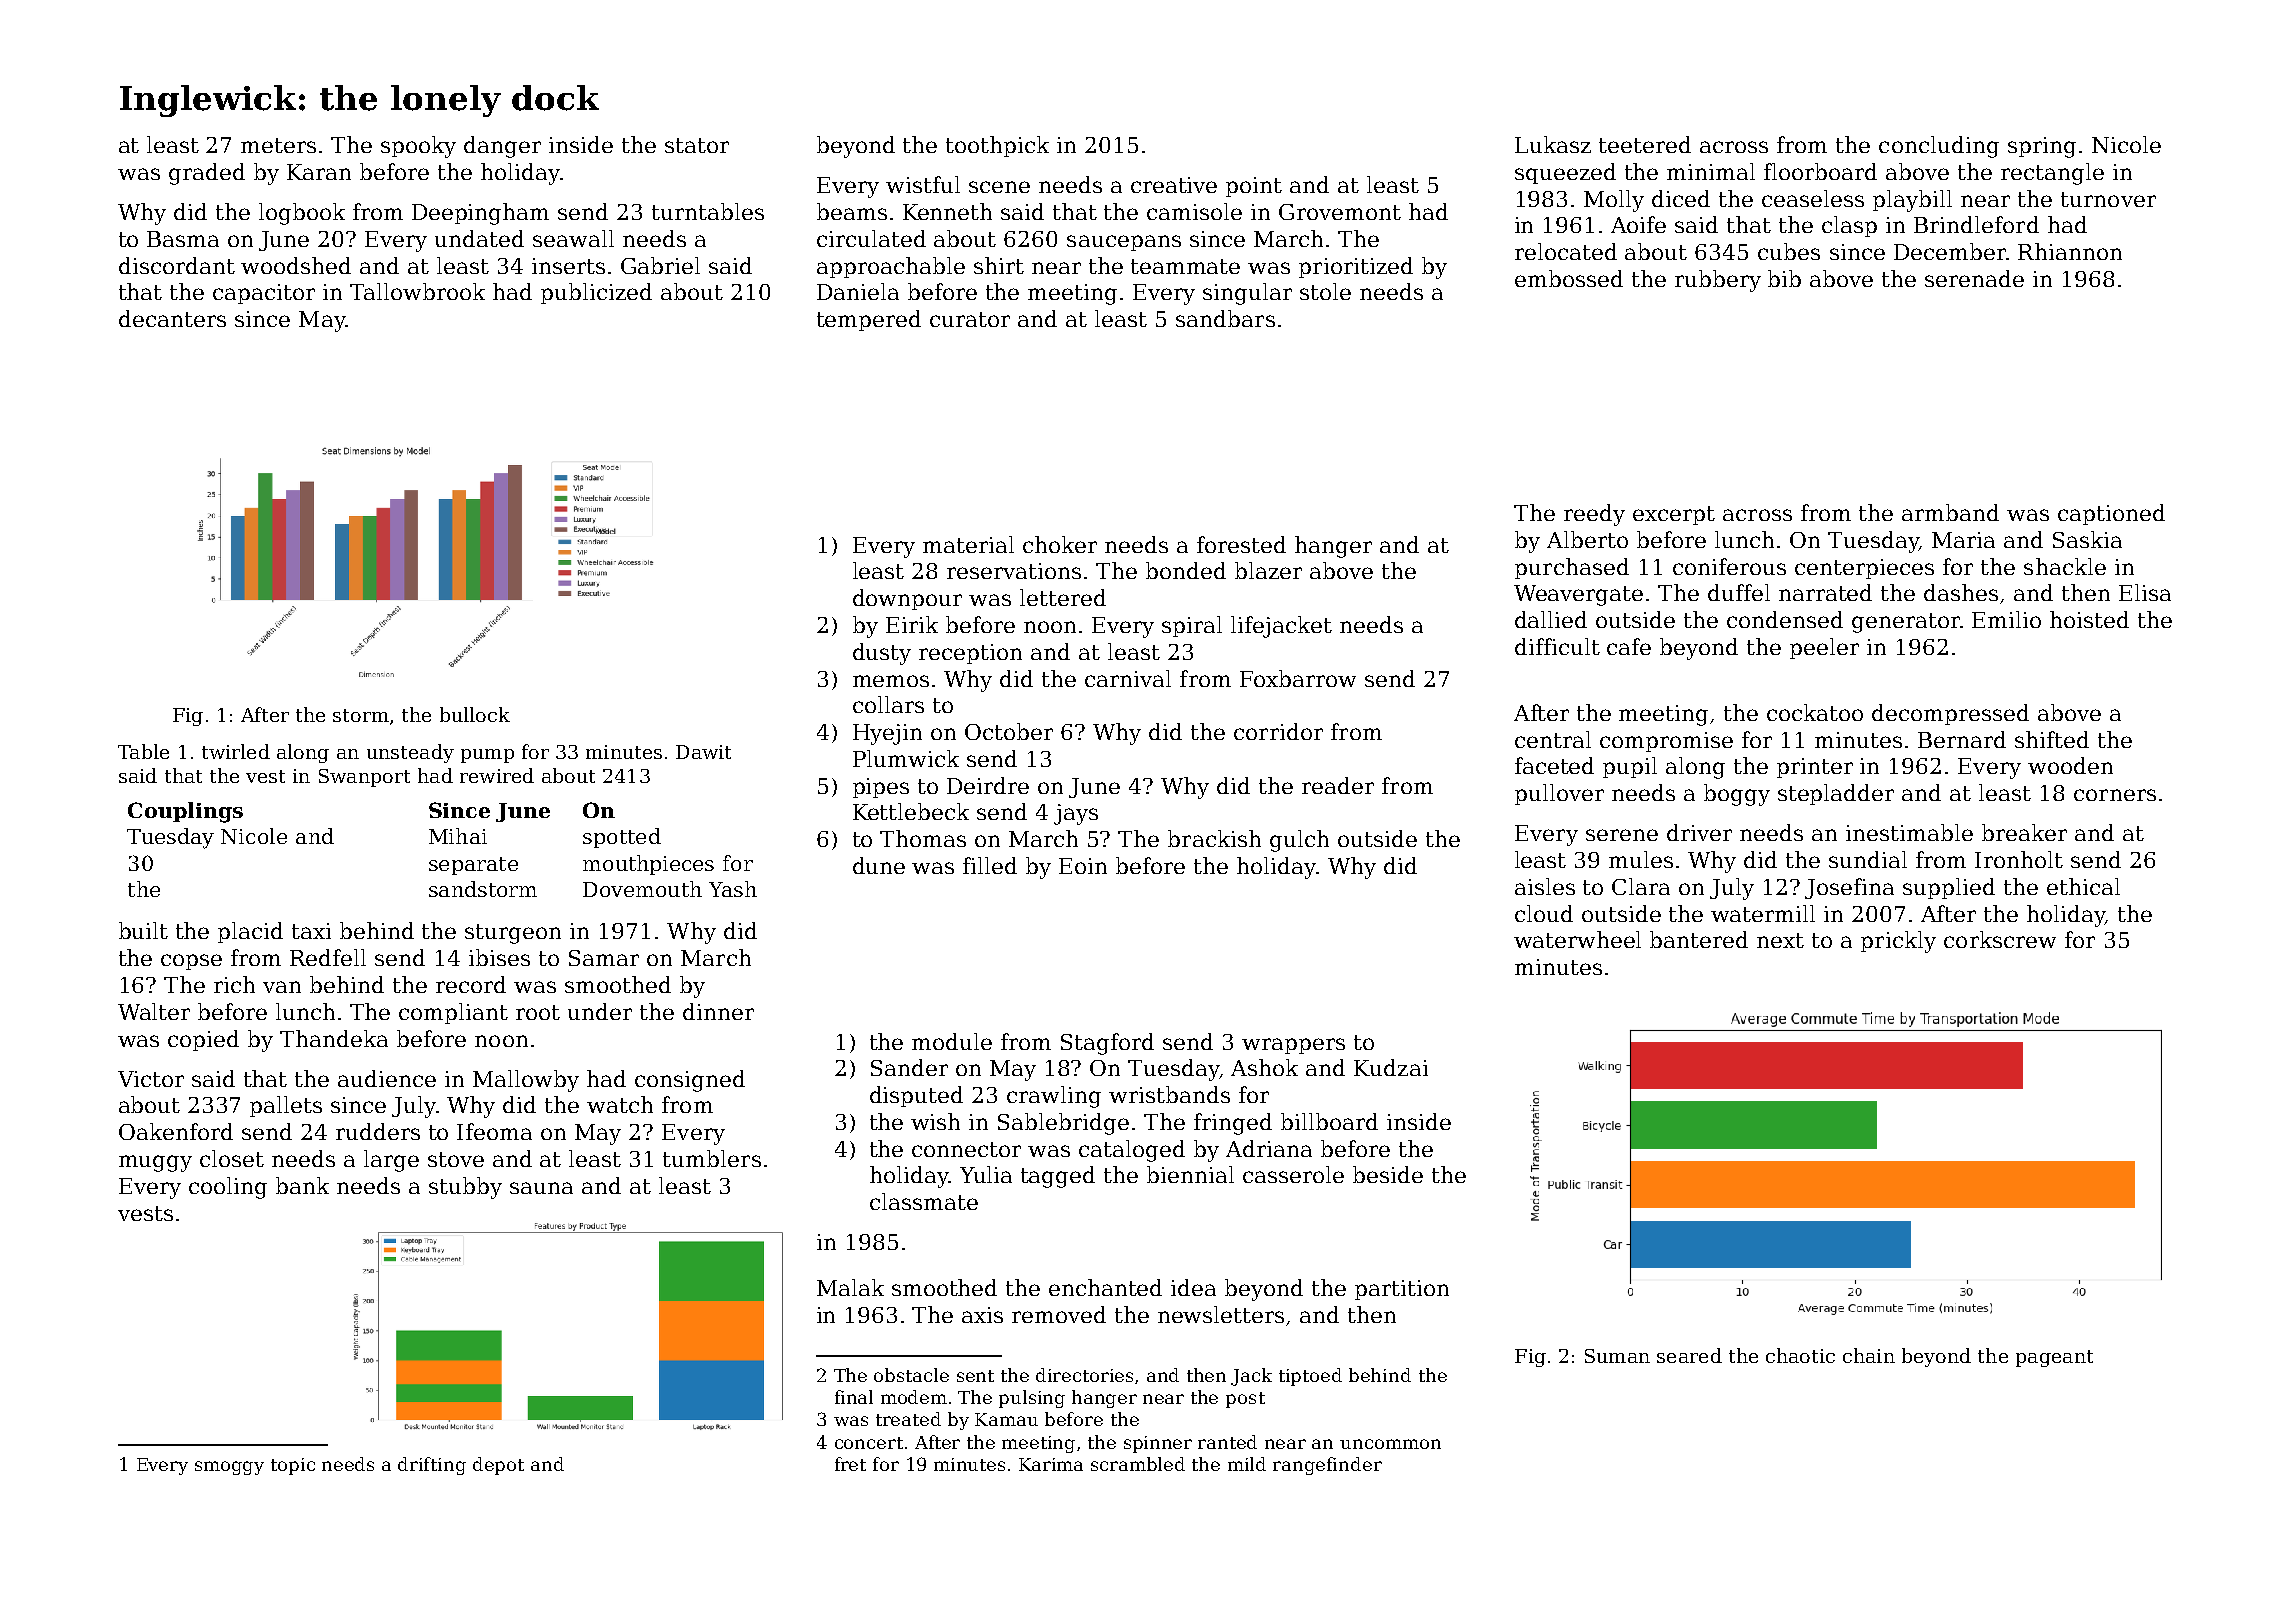 This image has width=2292, height=1620. What do you see at coordinates (1699, 939) in the image?
I see `bantered` at bounding box center [1699, 939].
